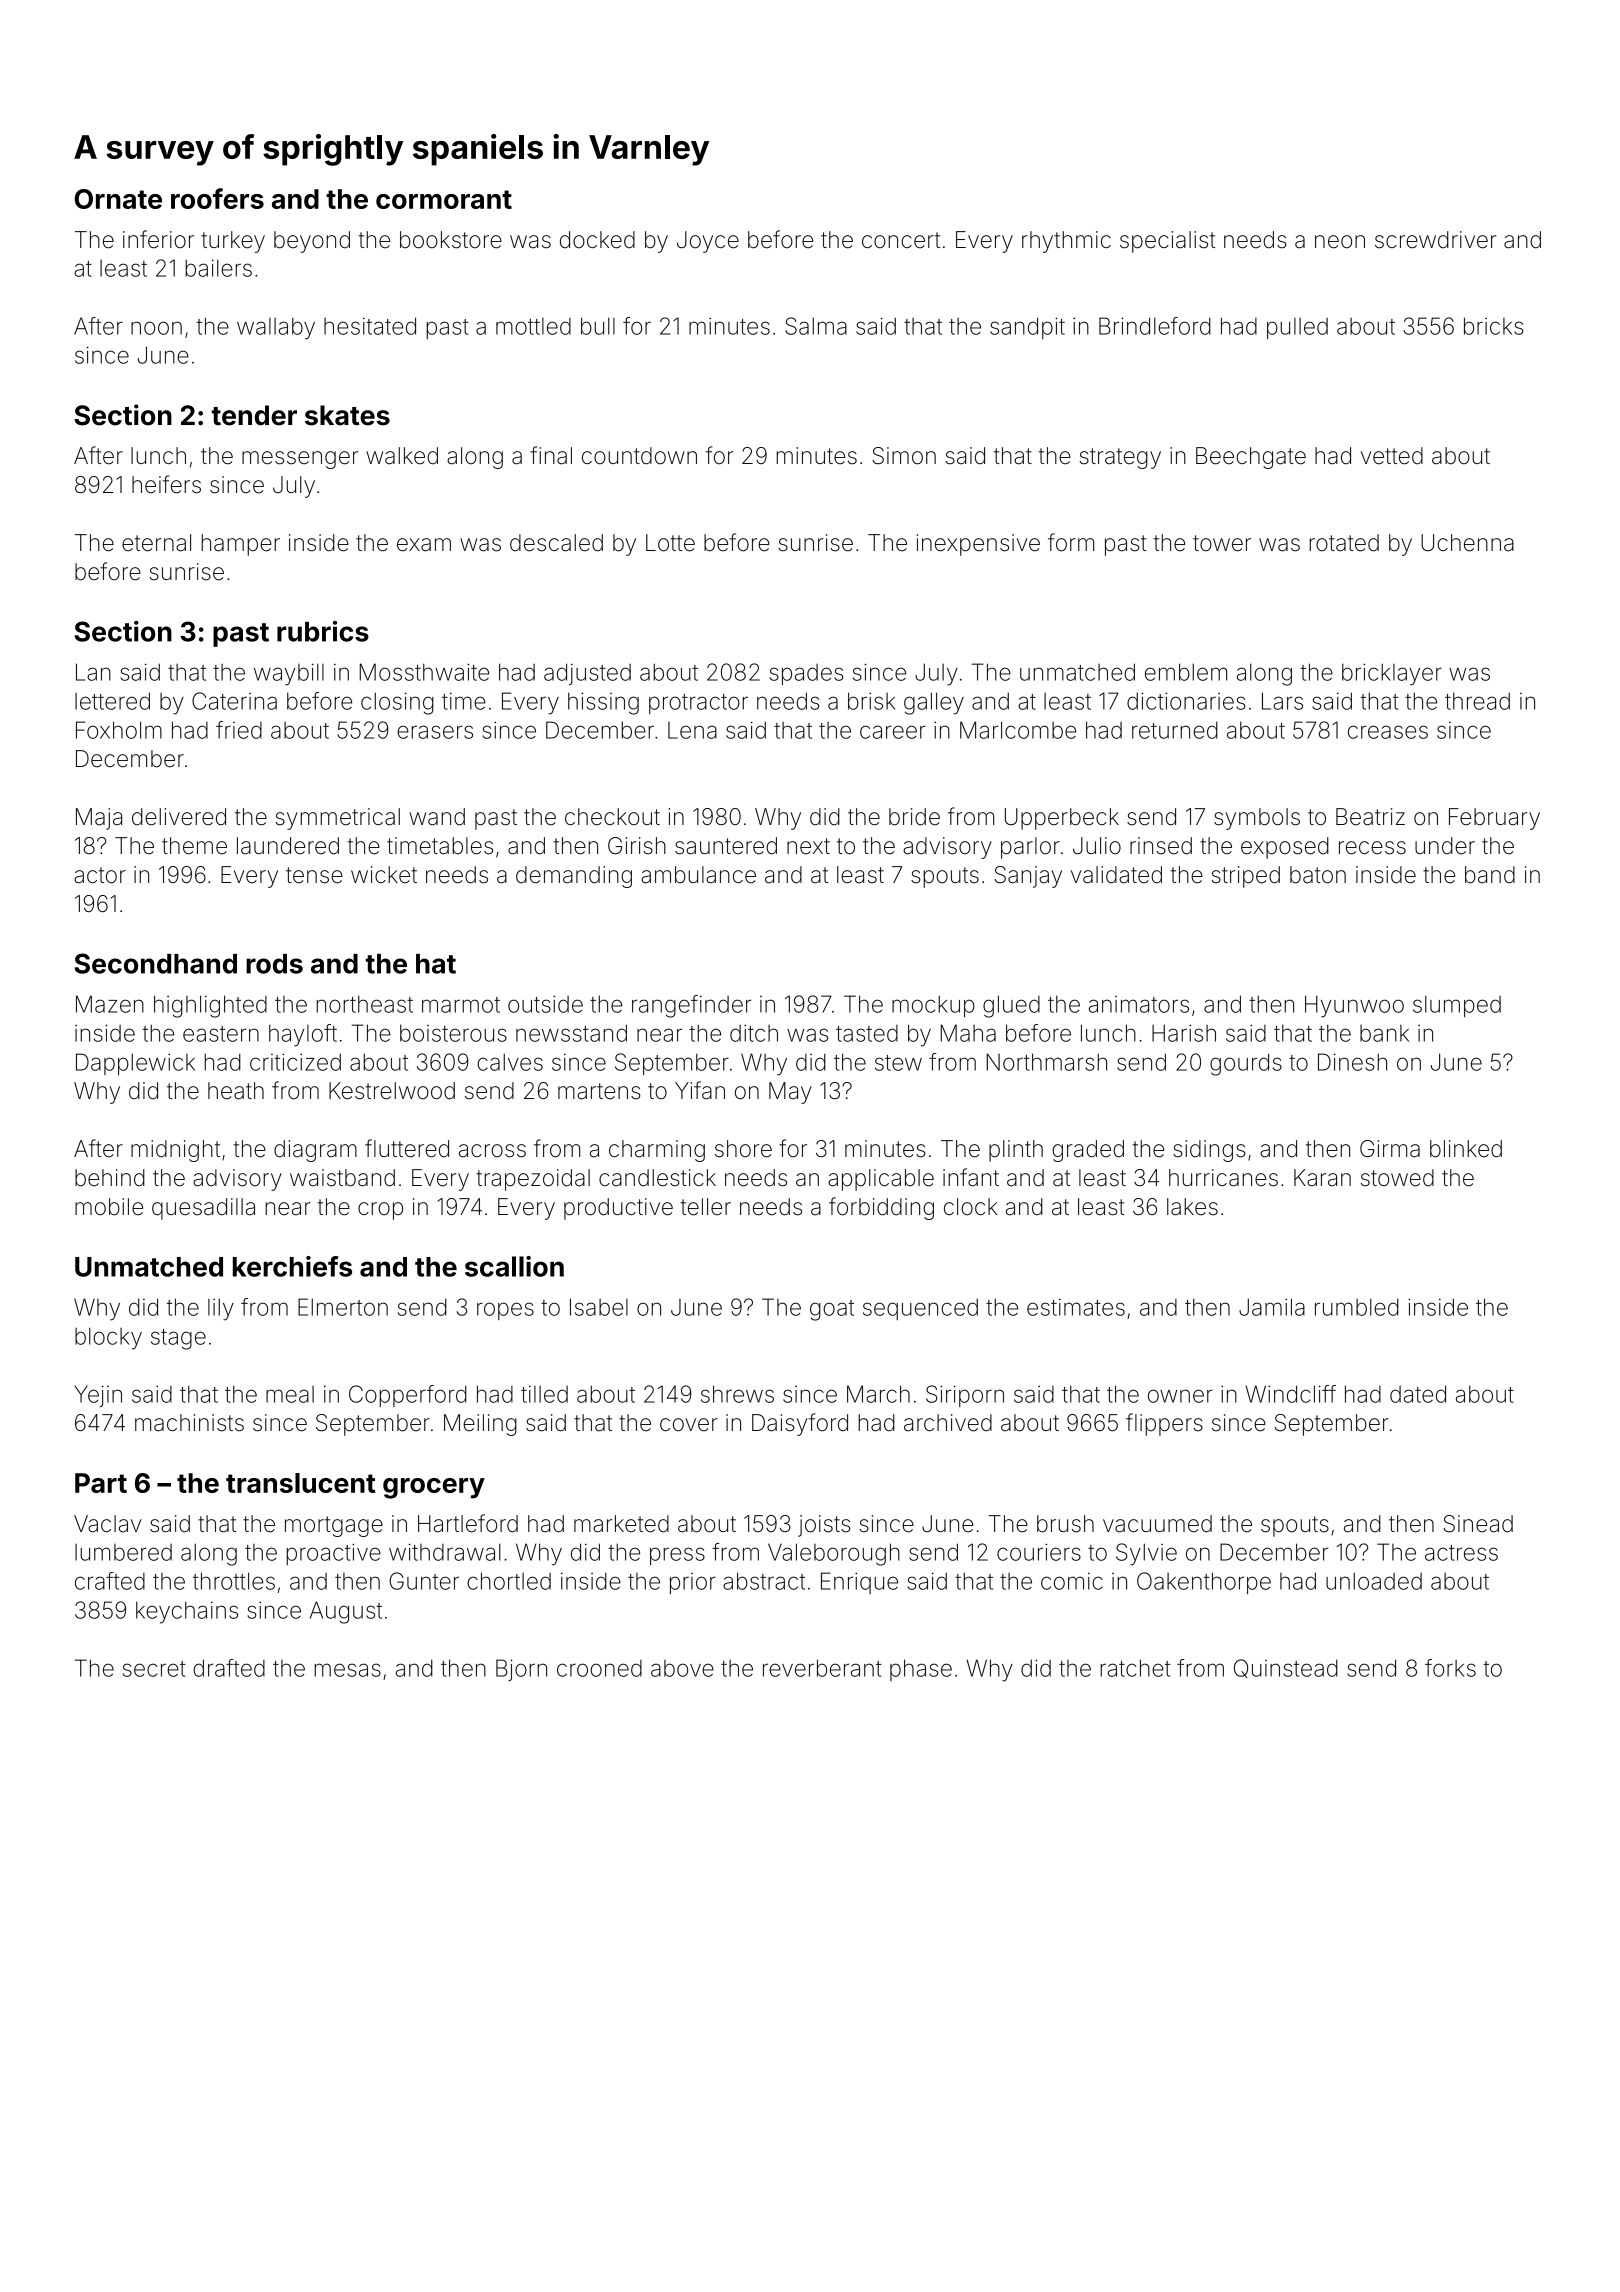 Image resolution: width=1620 pixels, height=2292 pixels. Describe the element at coordinates (1450, 1668) in the image. I see `forks` at that location.
